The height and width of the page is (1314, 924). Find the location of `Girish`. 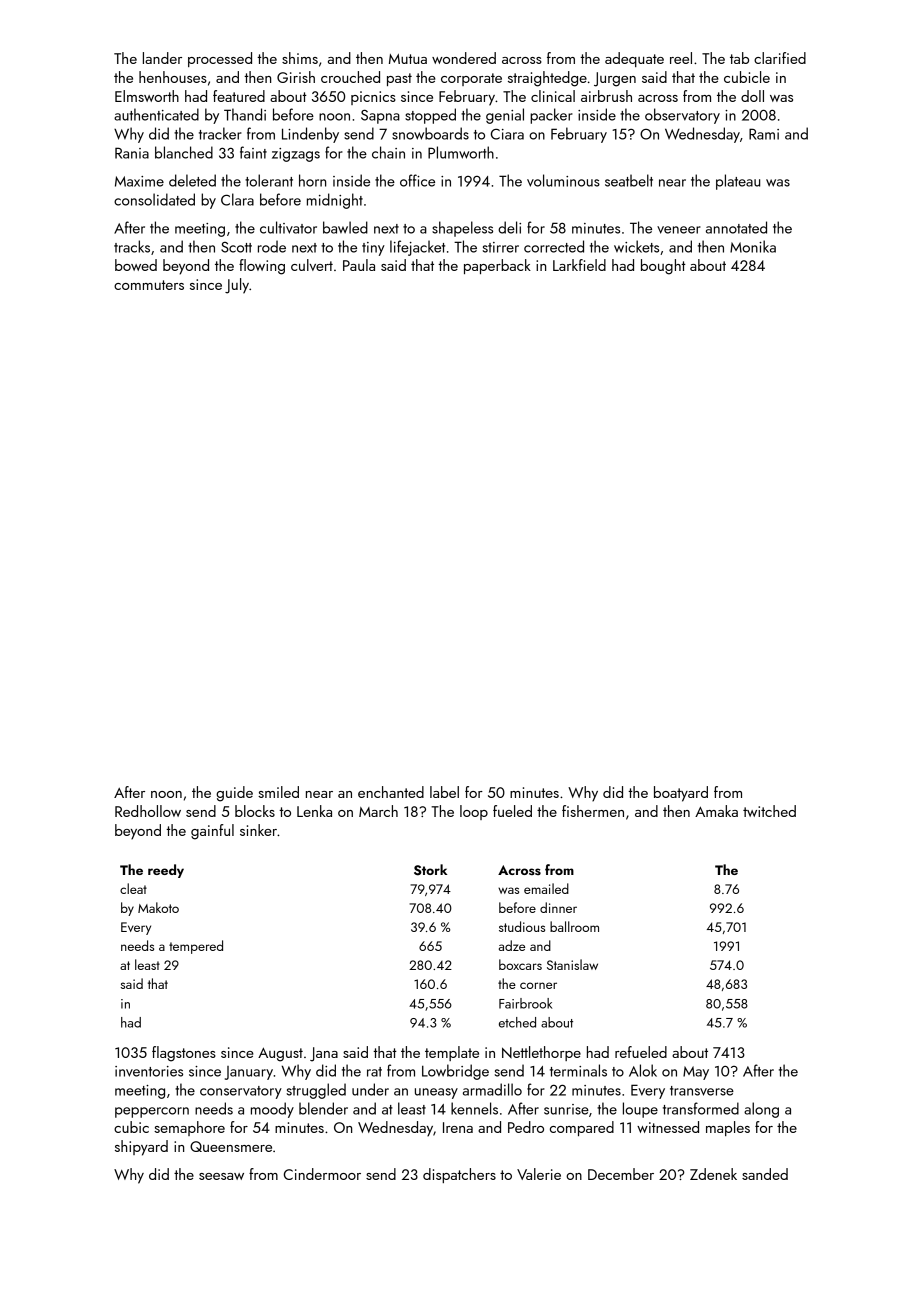

Girish is located at coordinates (296, 77).
